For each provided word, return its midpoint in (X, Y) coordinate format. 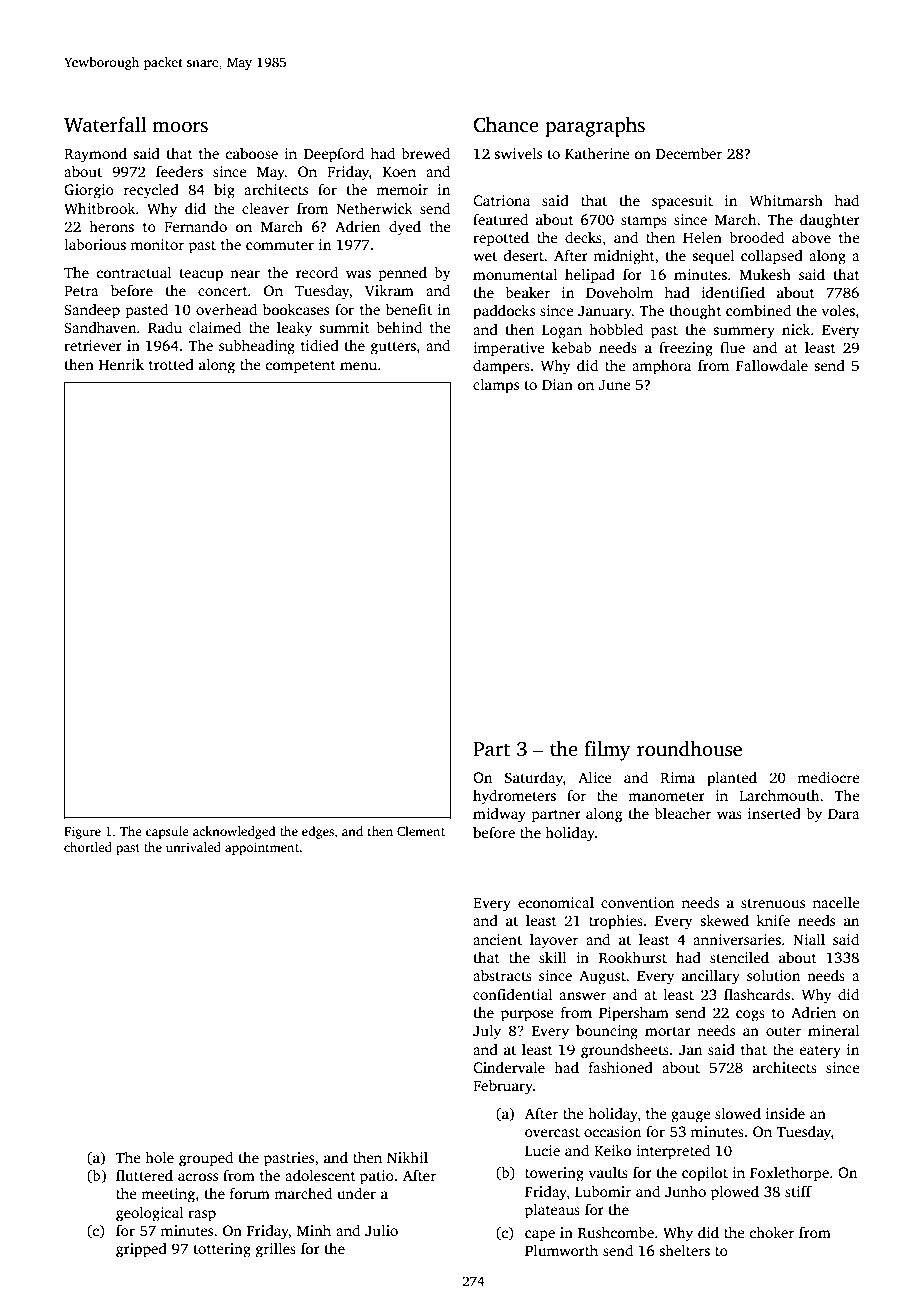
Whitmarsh (786, 200)
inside (785, 1113)
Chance (506, 125)
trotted (171, 364)
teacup (201, 275)
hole (159, 1157)
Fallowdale (772, 365)
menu (358, 366)
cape (540, 1236)
